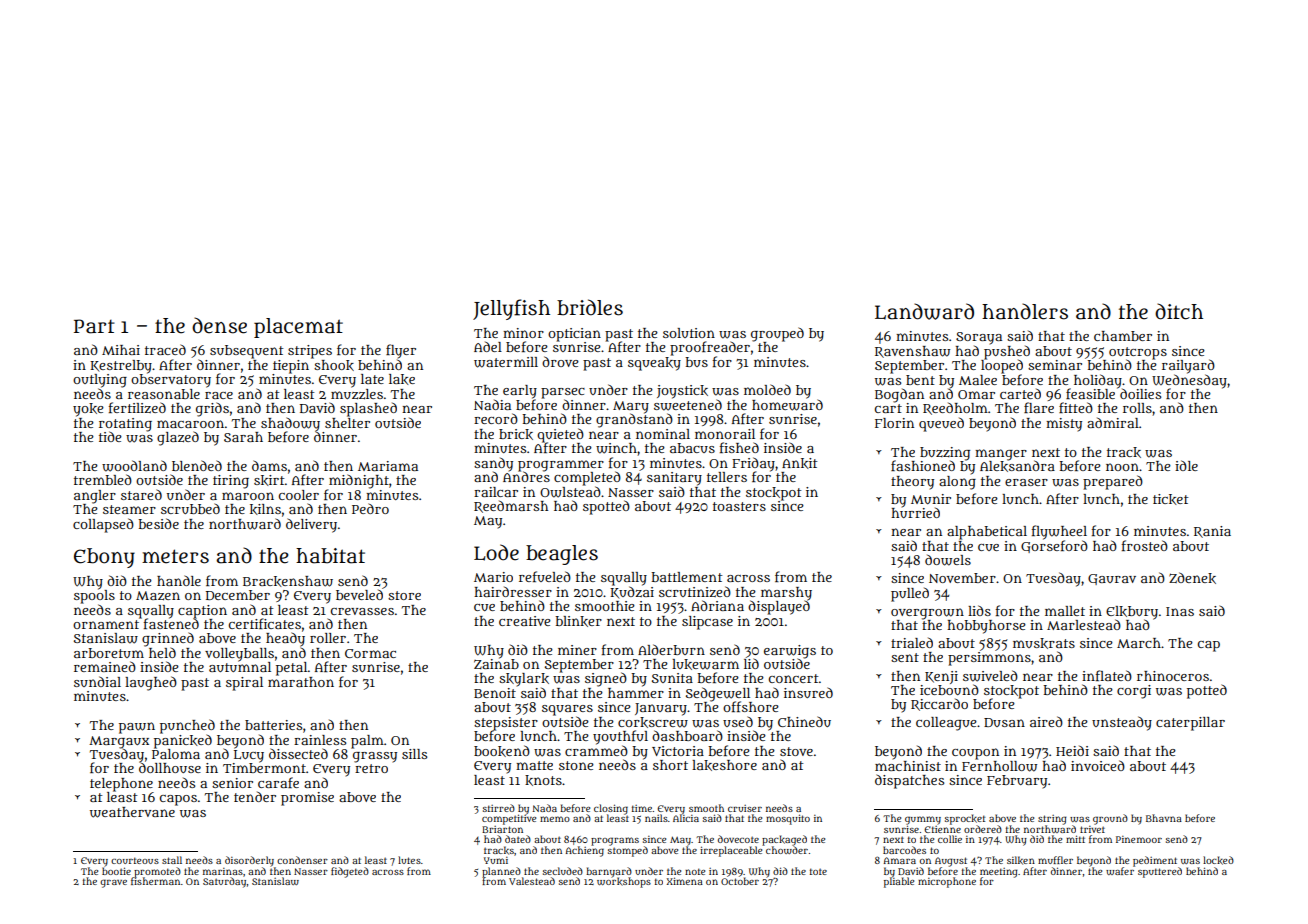  I want to click on Jellyfish, so click(511, 309).
